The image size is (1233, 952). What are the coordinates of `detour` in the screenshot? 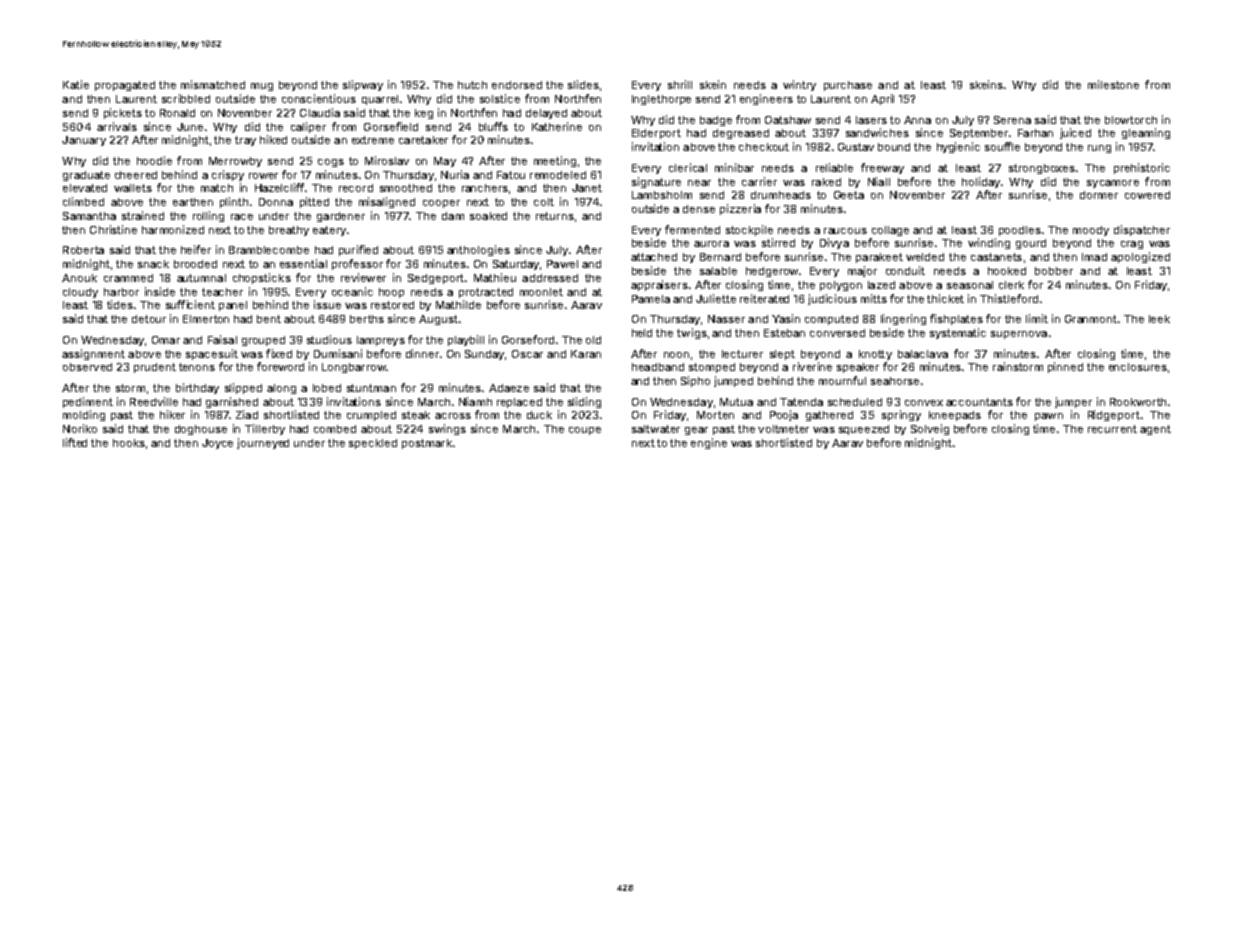 It's located at (149, 319).
